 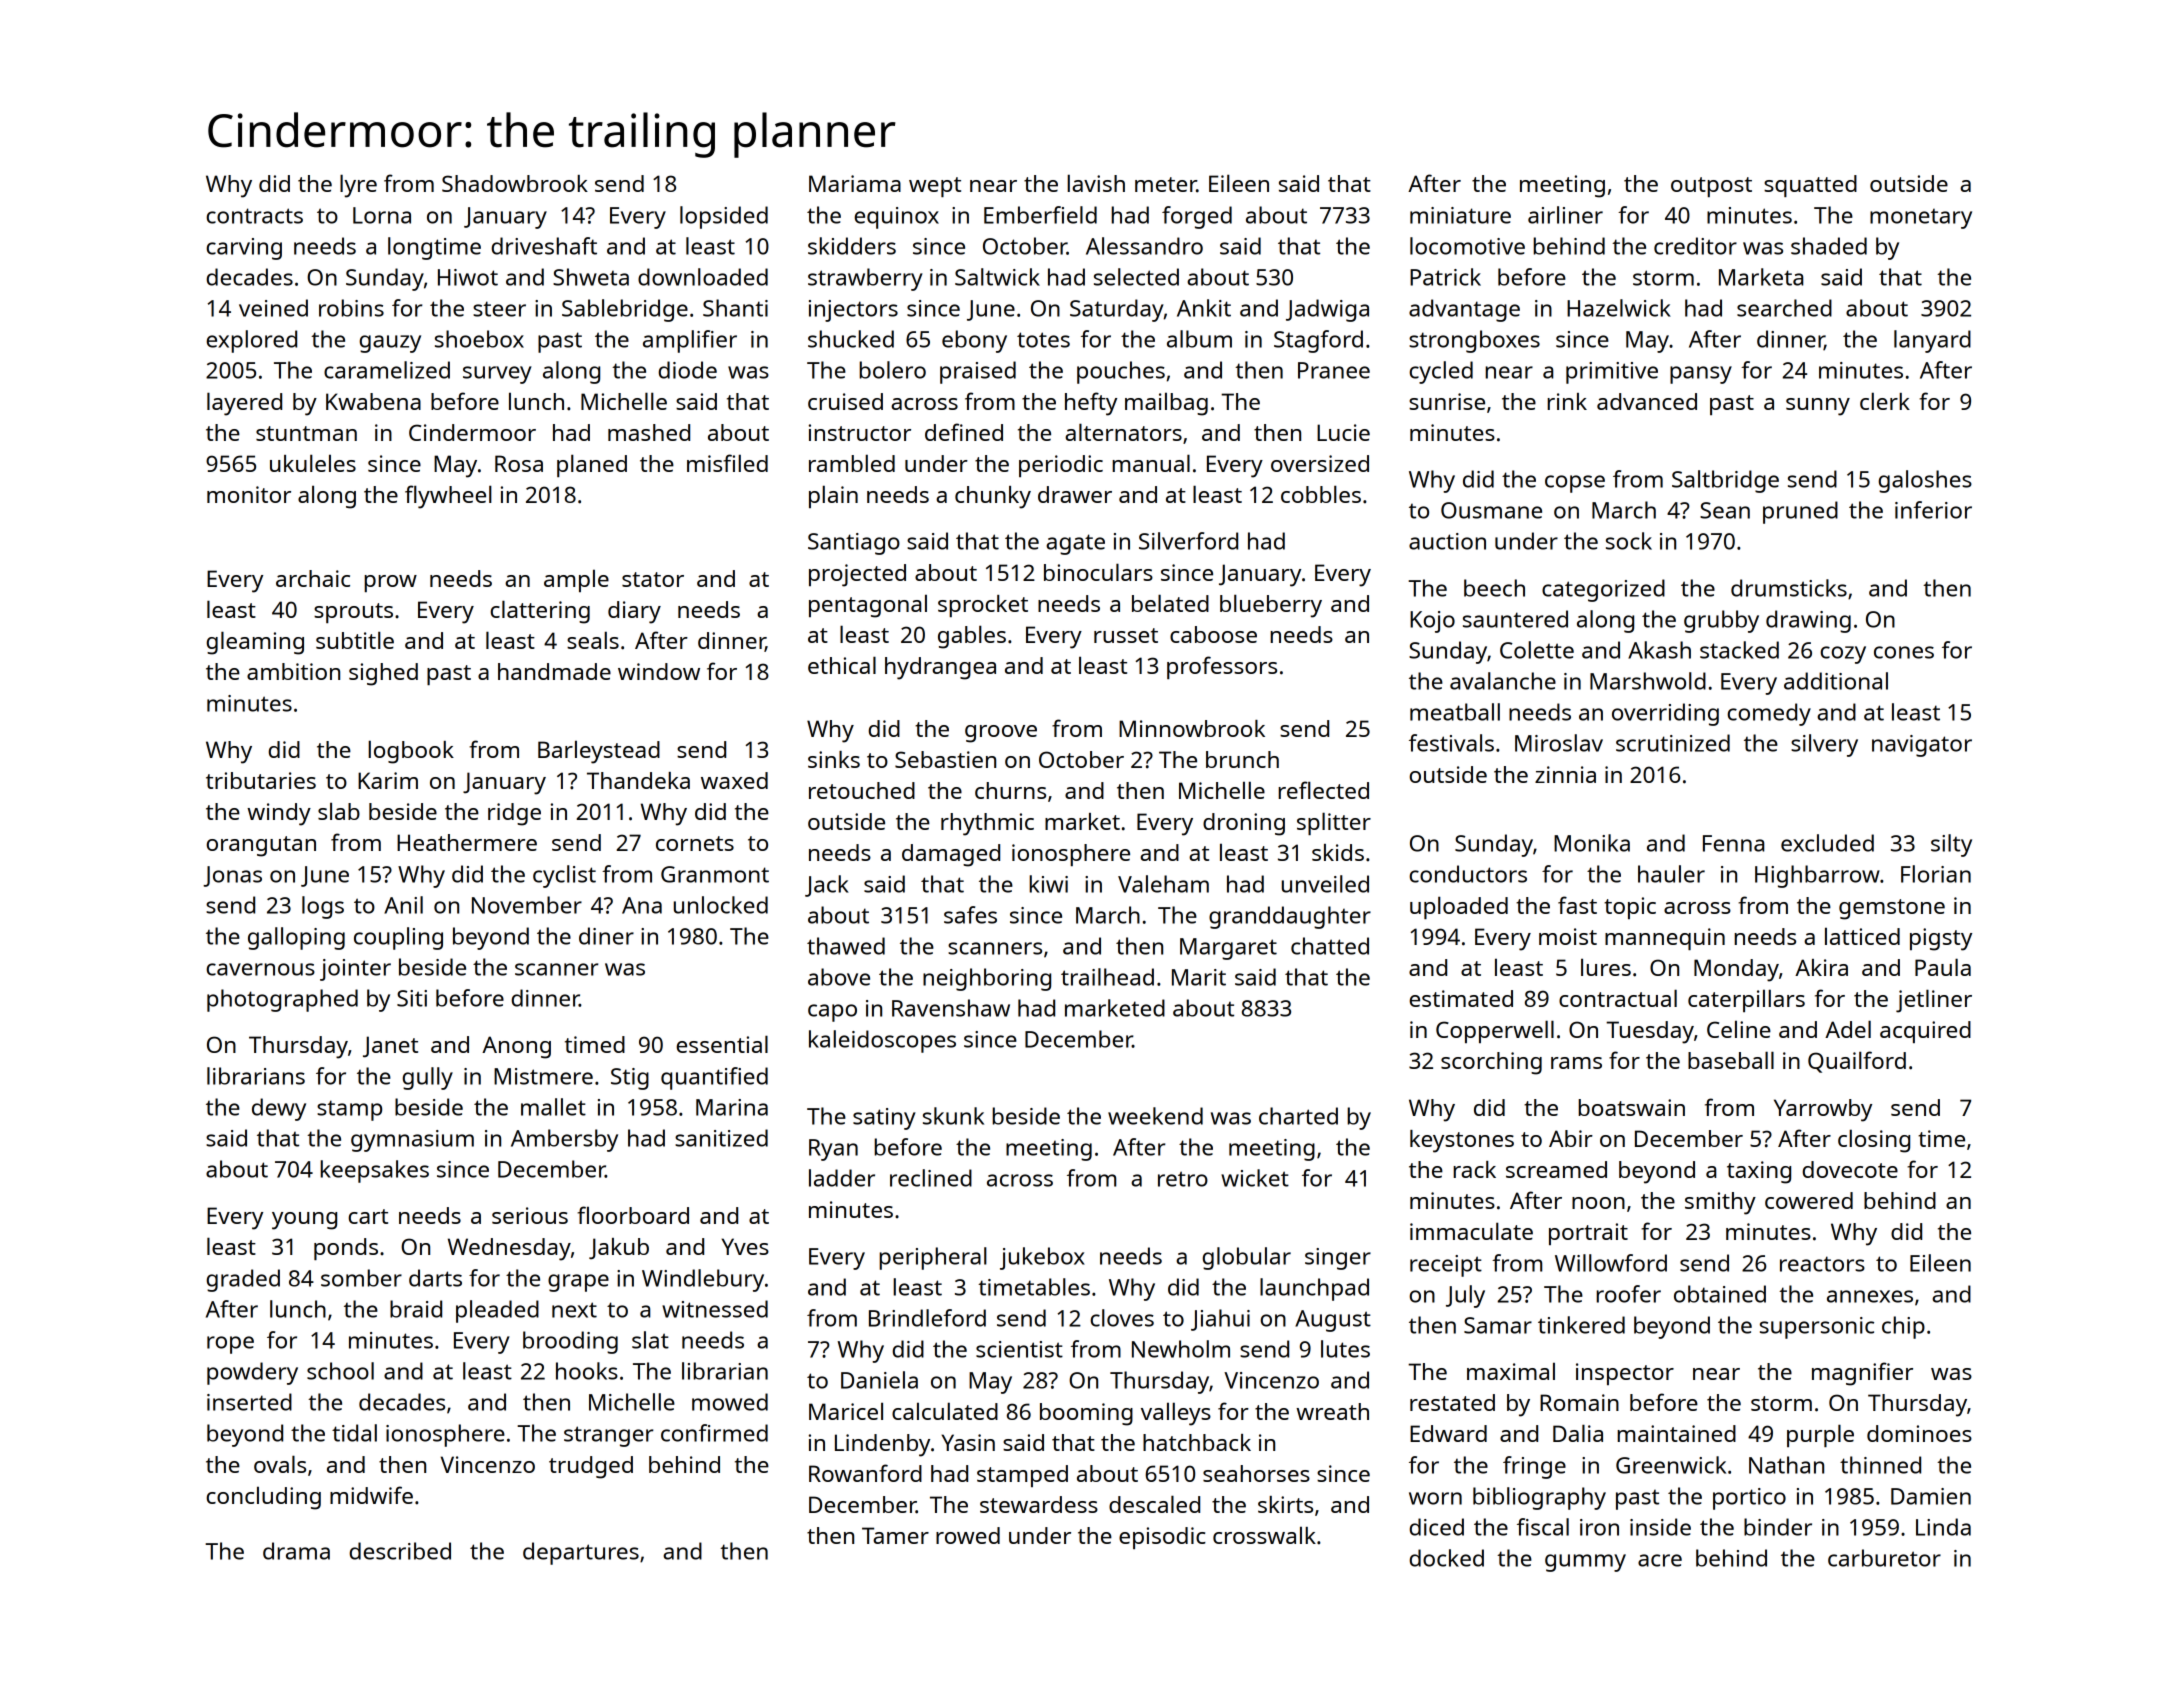 I want to click on navigator, so click(x=1922, y=746).
